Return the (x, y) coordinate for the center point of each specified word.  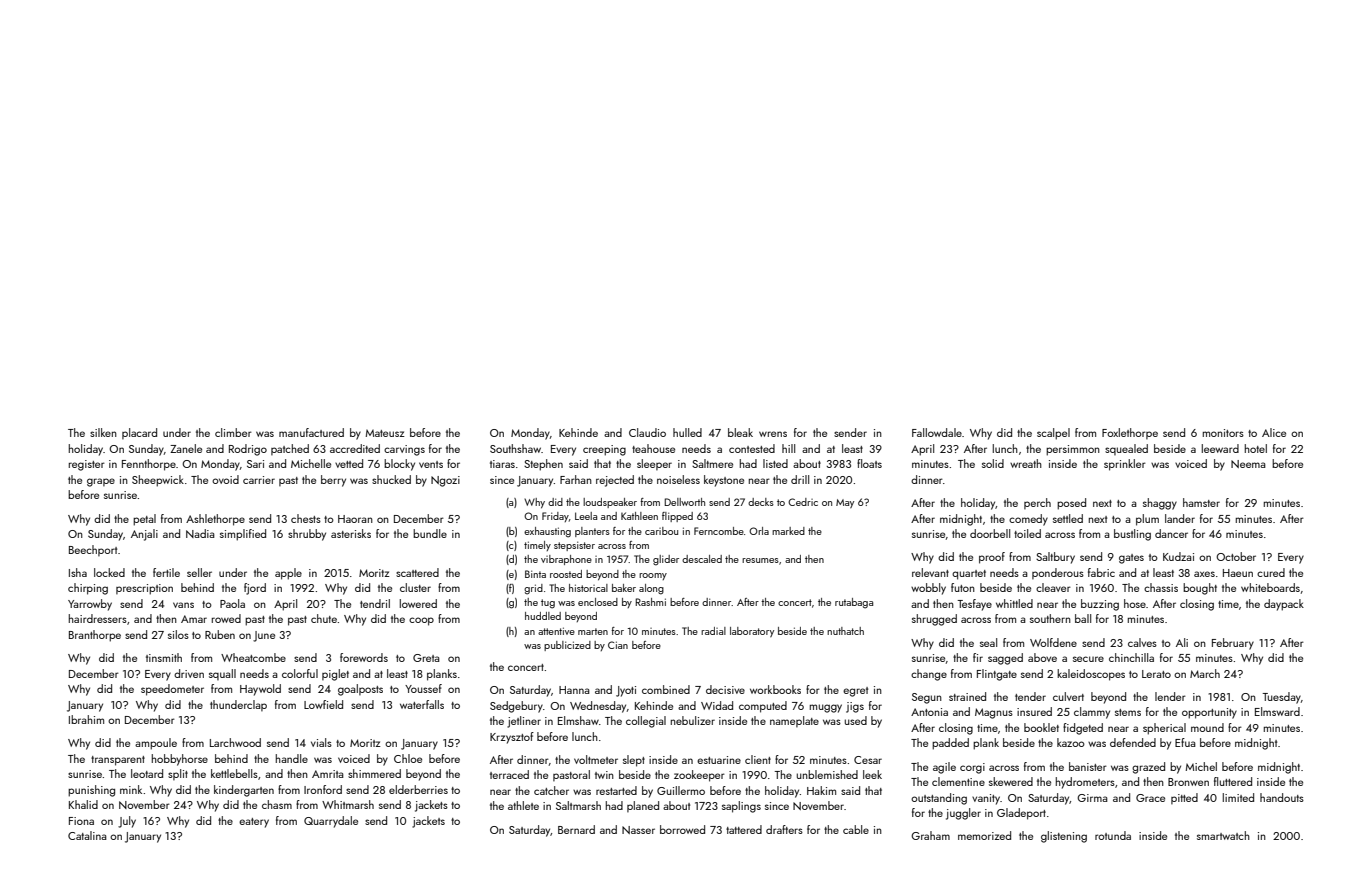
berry (333, 481)
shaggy (1160, 504)
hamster (1201, 502)
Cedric (803, 502)
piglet (335, 675)
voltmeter (596, 759)
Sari (255, 464)
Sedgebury (516, 707)
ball (1083, 618)
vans (183, 605)
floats (869, 463)
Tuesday (1281, 698)
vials (321, 742)
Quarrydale (331, 822)
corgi (972, 768)
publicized (567, 646)
